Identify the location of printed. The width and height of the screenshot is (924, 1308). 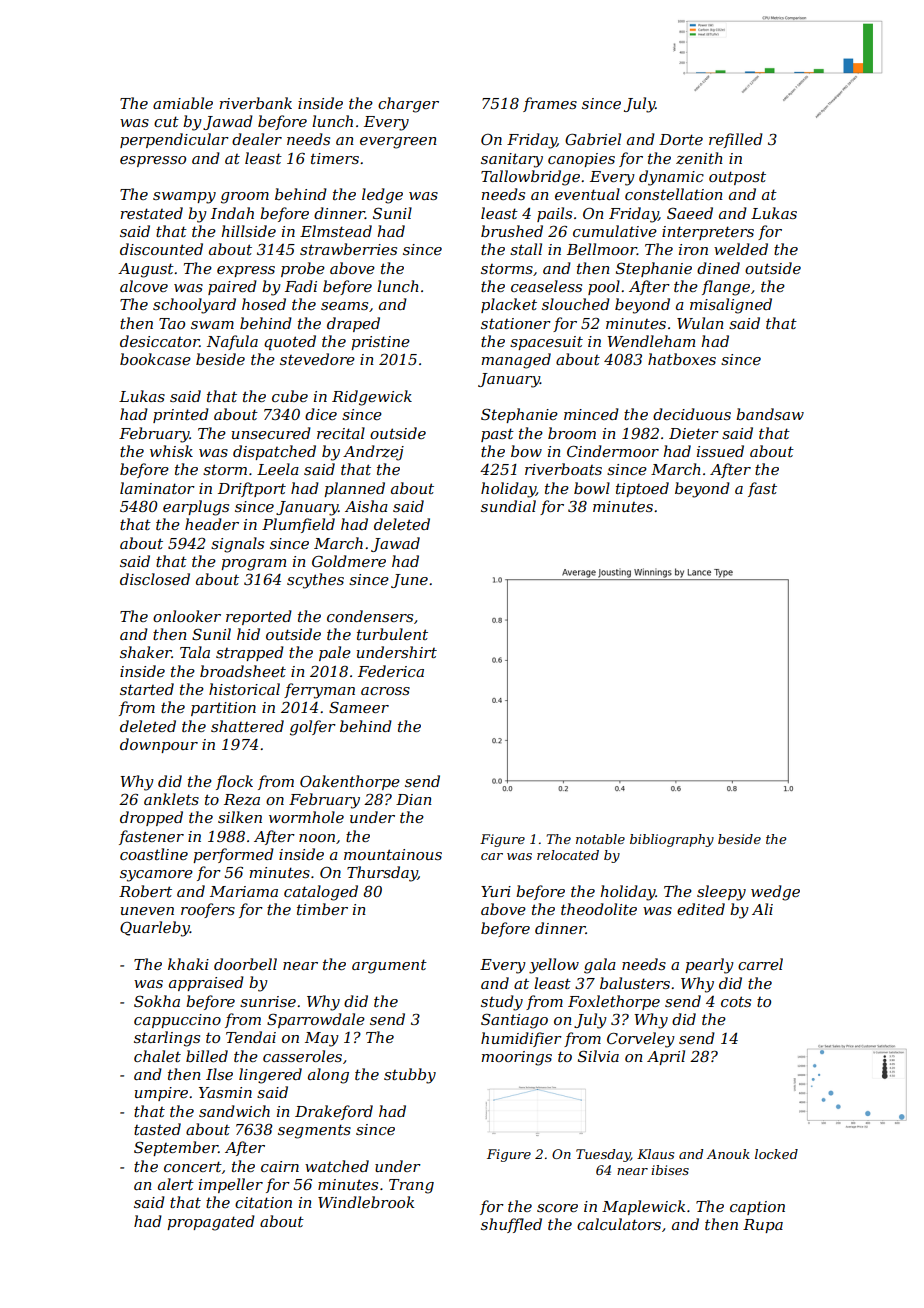
(181, 415).
